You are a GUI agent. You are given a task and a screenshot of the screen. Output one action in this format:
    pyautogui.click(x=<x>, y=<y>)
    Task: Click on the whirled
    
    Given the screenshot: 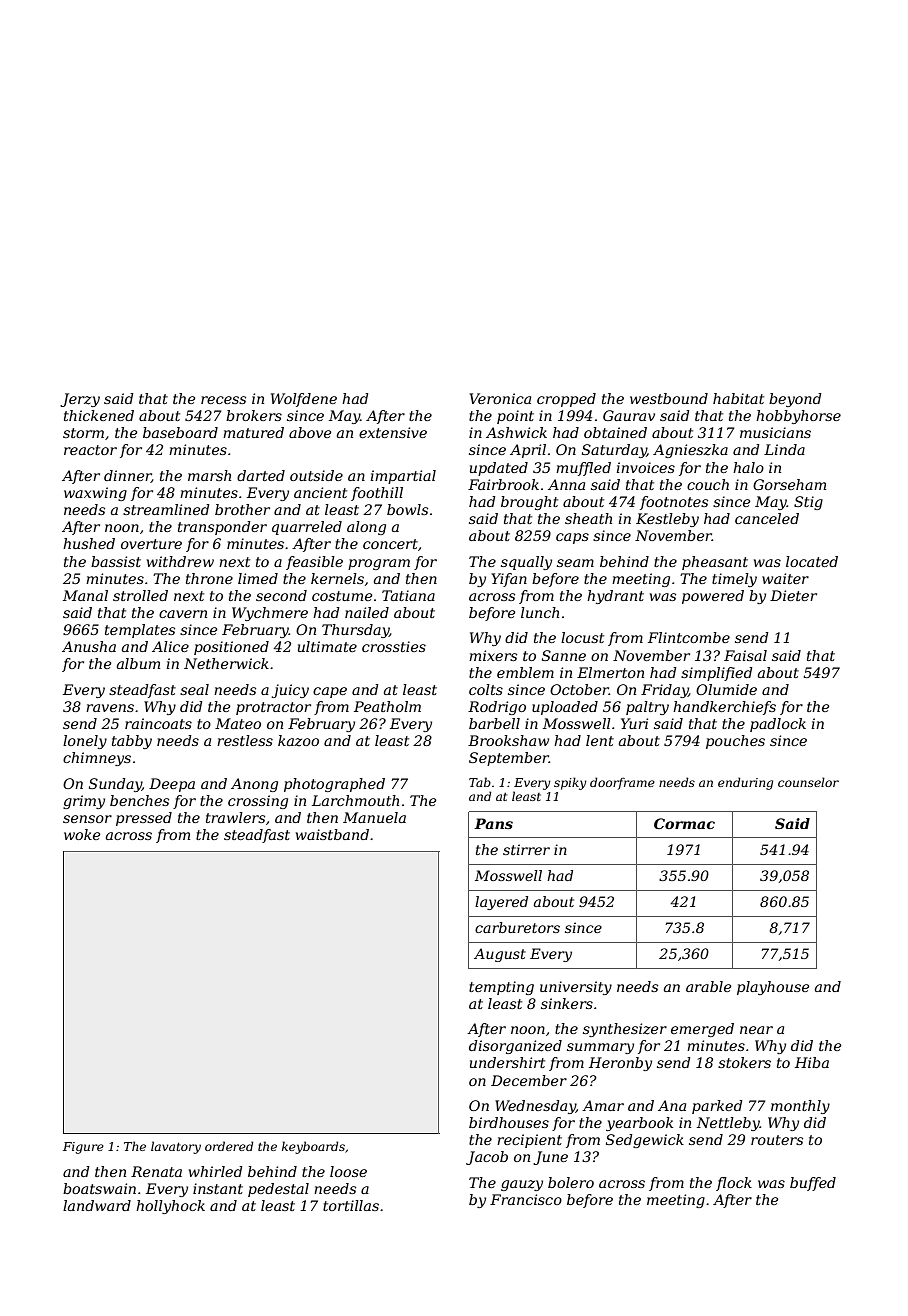 What is the action you would take?
    pyautogui.click(x=216, y=1171)
